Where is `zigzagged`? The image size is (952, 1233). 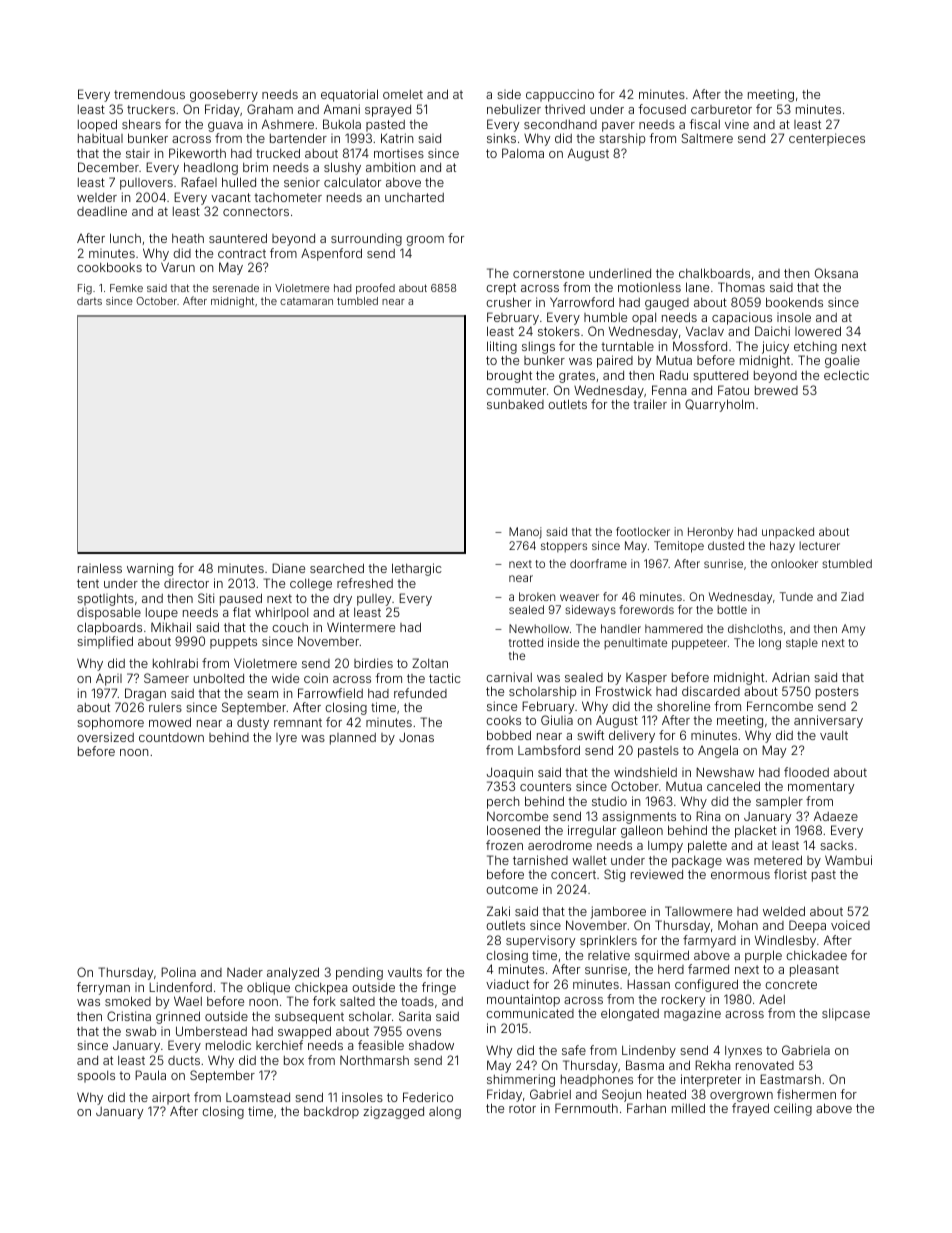
zigzagged is located at coordinates (393, 1112).
